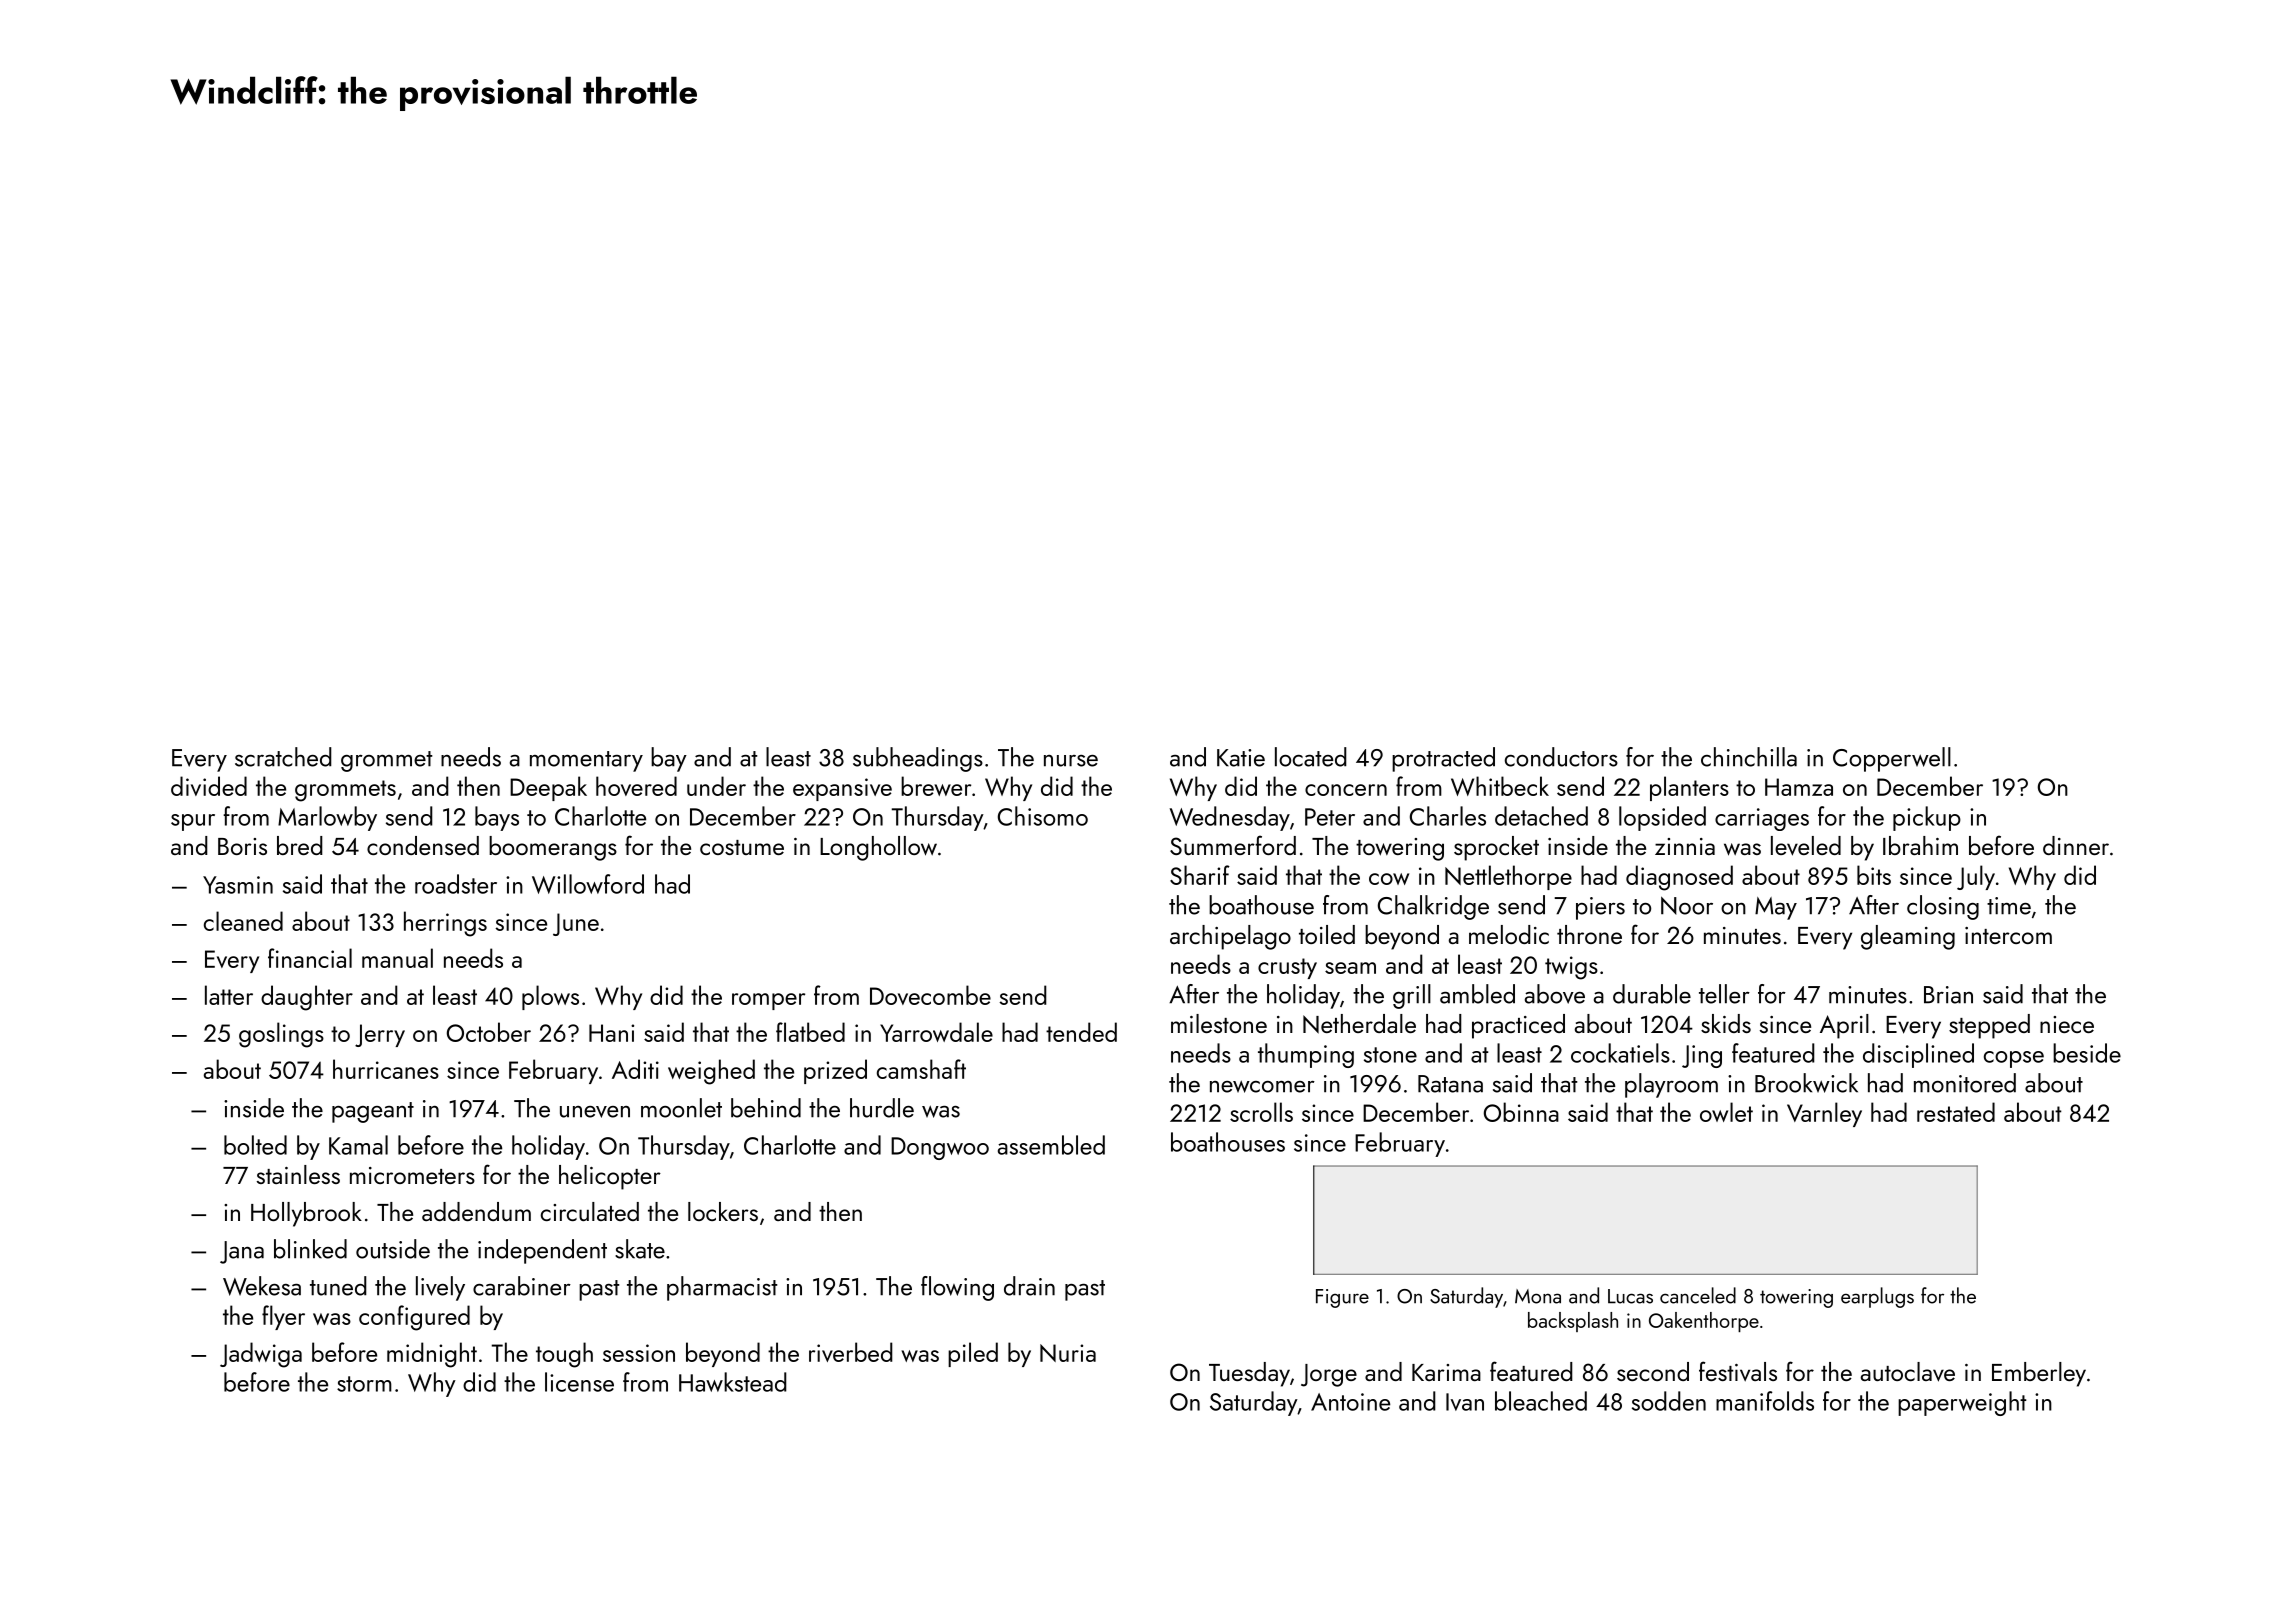 The image size is (2292, 1620). What do you see at coordinates (386, 1069) in the screenshot?
I see `hurricanes` at bounding box center [386, 1069].
